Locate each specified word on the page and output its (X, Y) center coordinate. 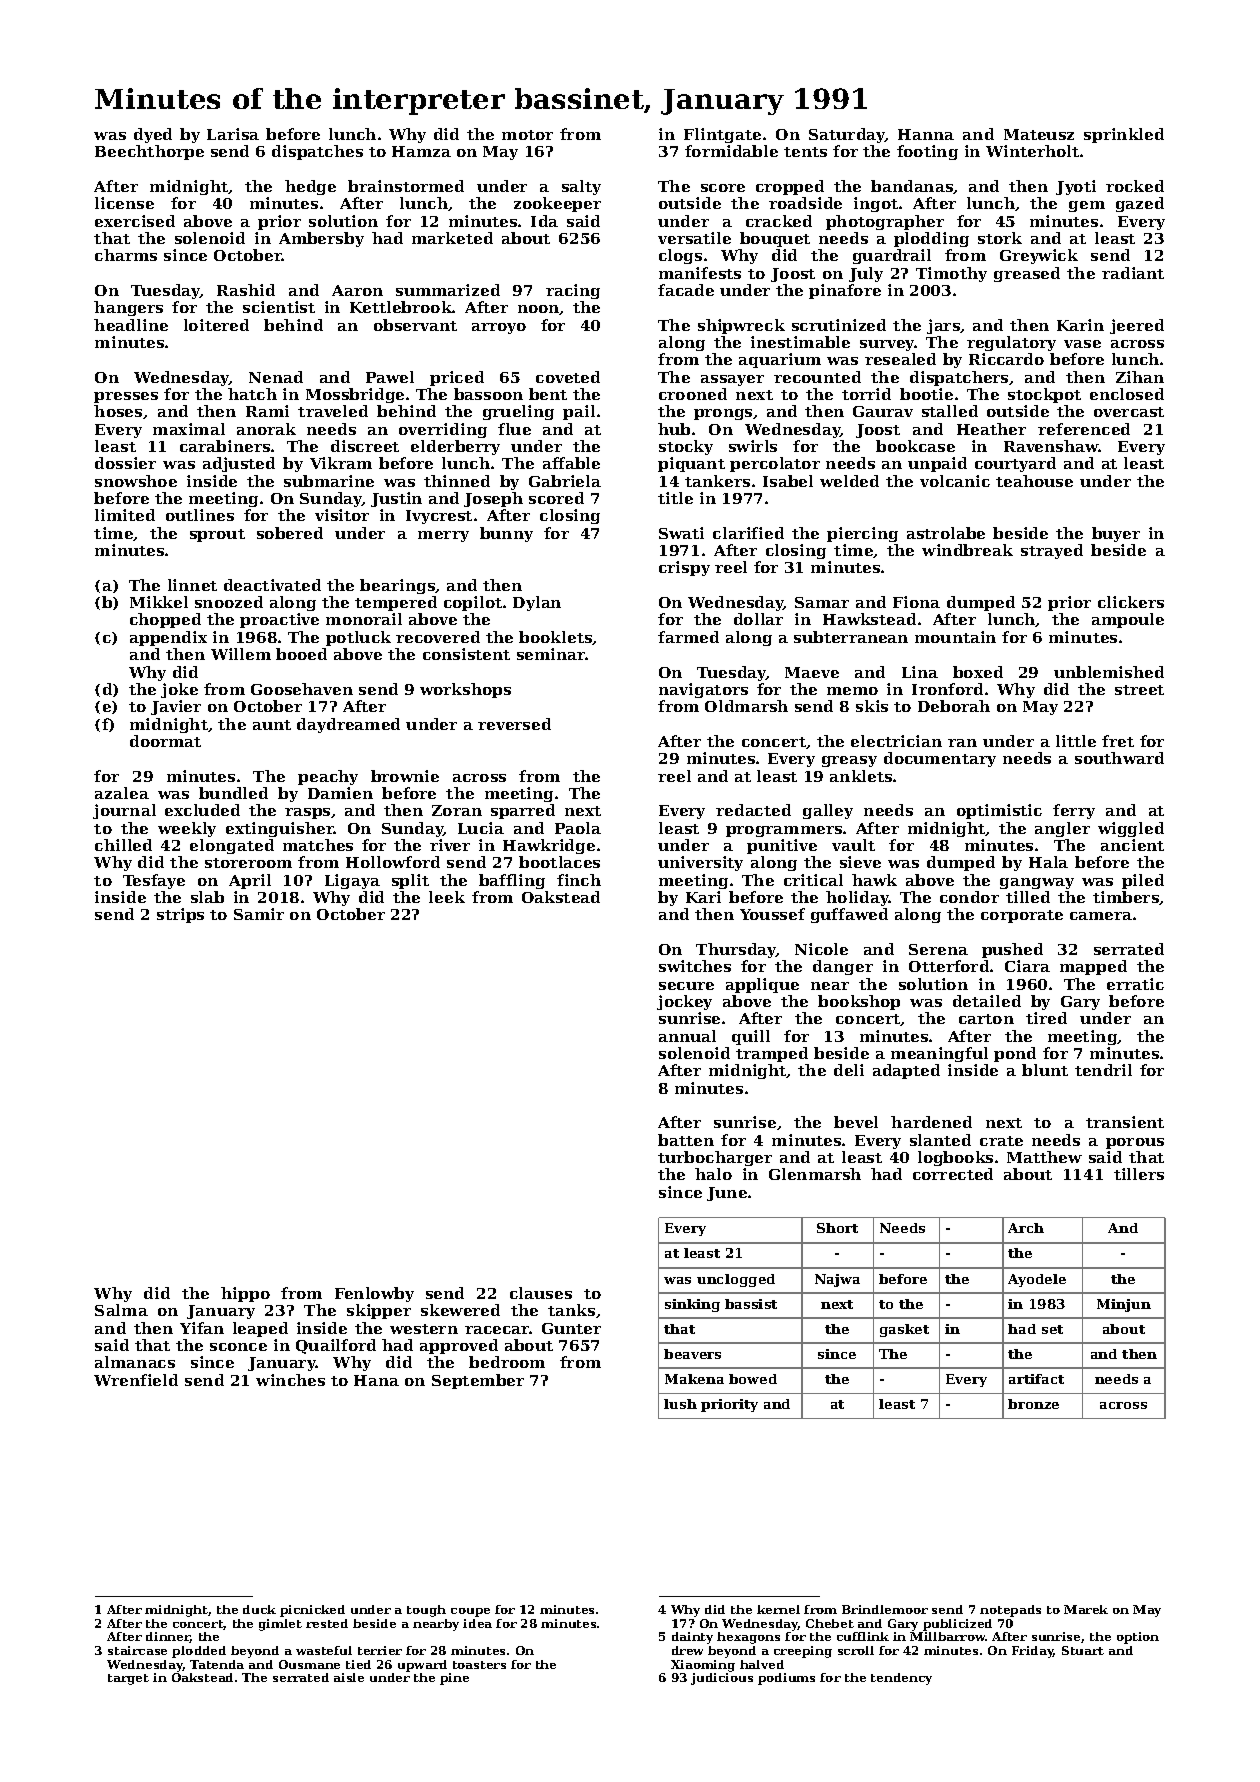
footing (927, 152)
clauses (541, 1293)
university (700, 863)
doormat (165, 741)
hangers (128, 308)
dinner (168, 1637)
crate (1001, 1141)
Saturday (847, 135)
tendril (1103, 1070)
